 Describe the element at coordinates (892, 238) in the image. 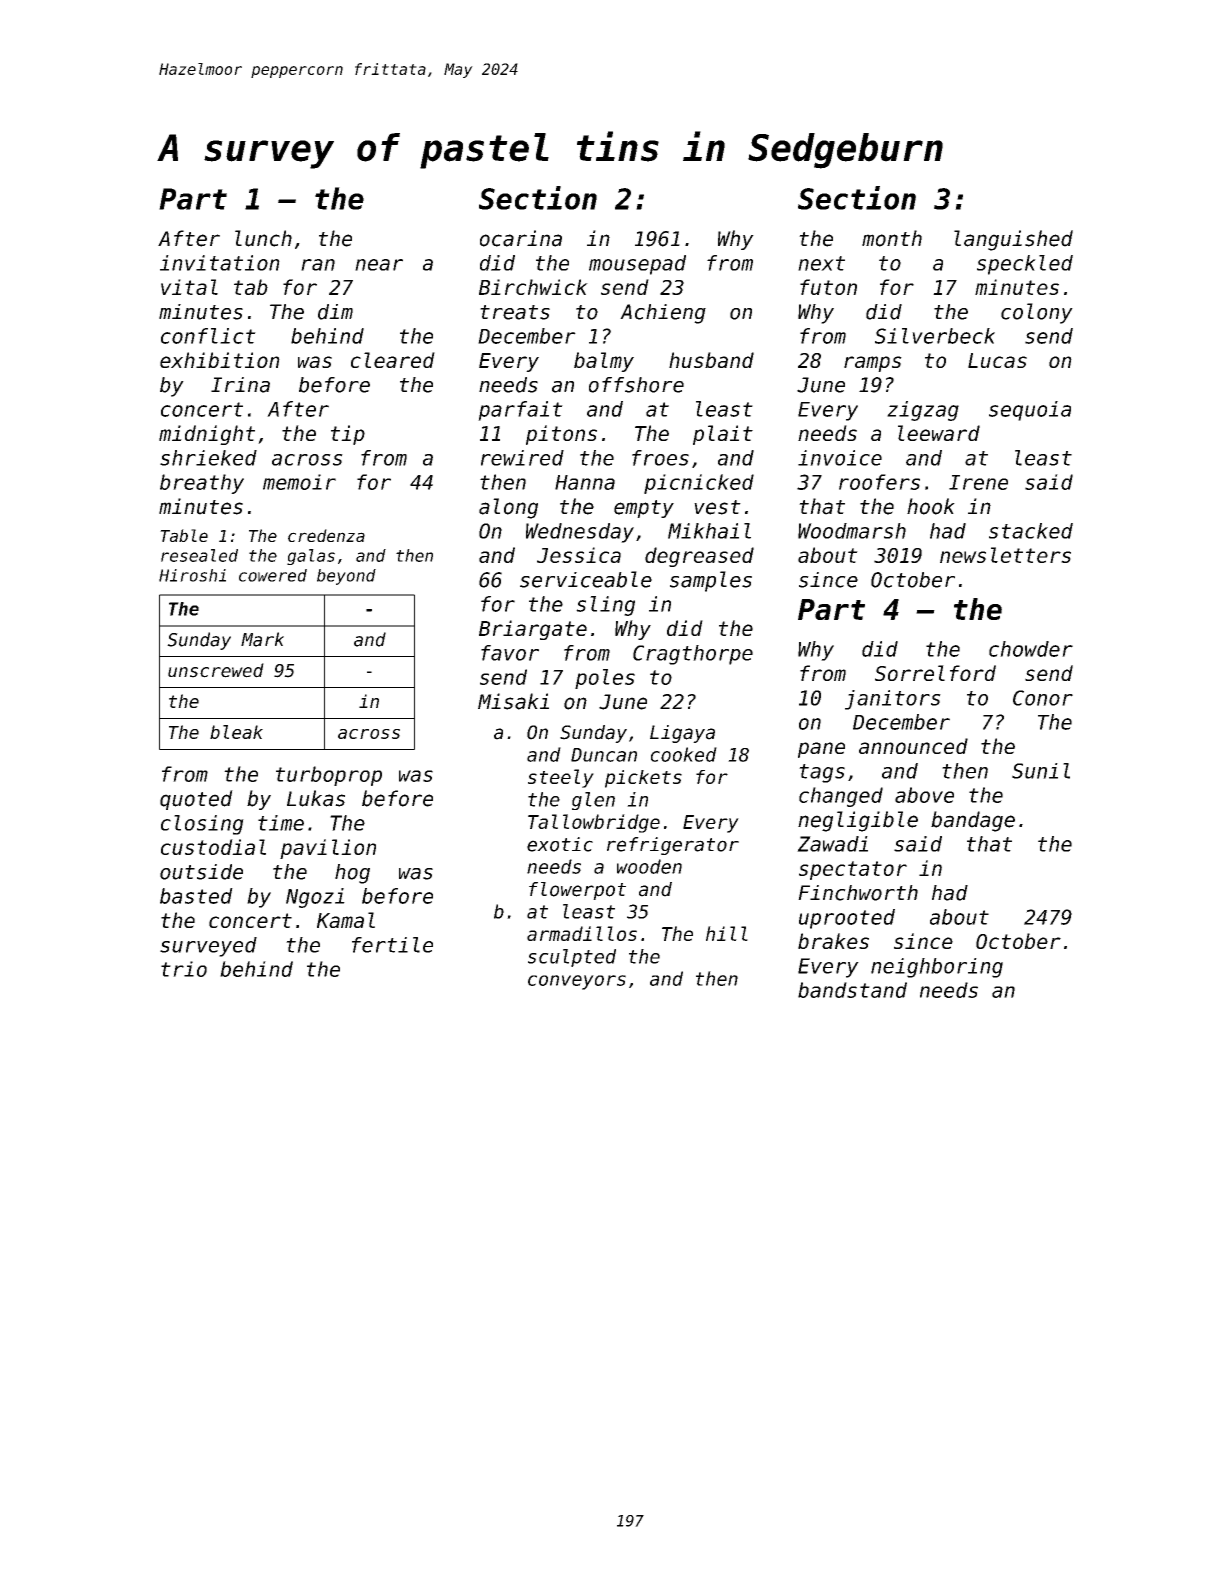

I see `month` at that location.
